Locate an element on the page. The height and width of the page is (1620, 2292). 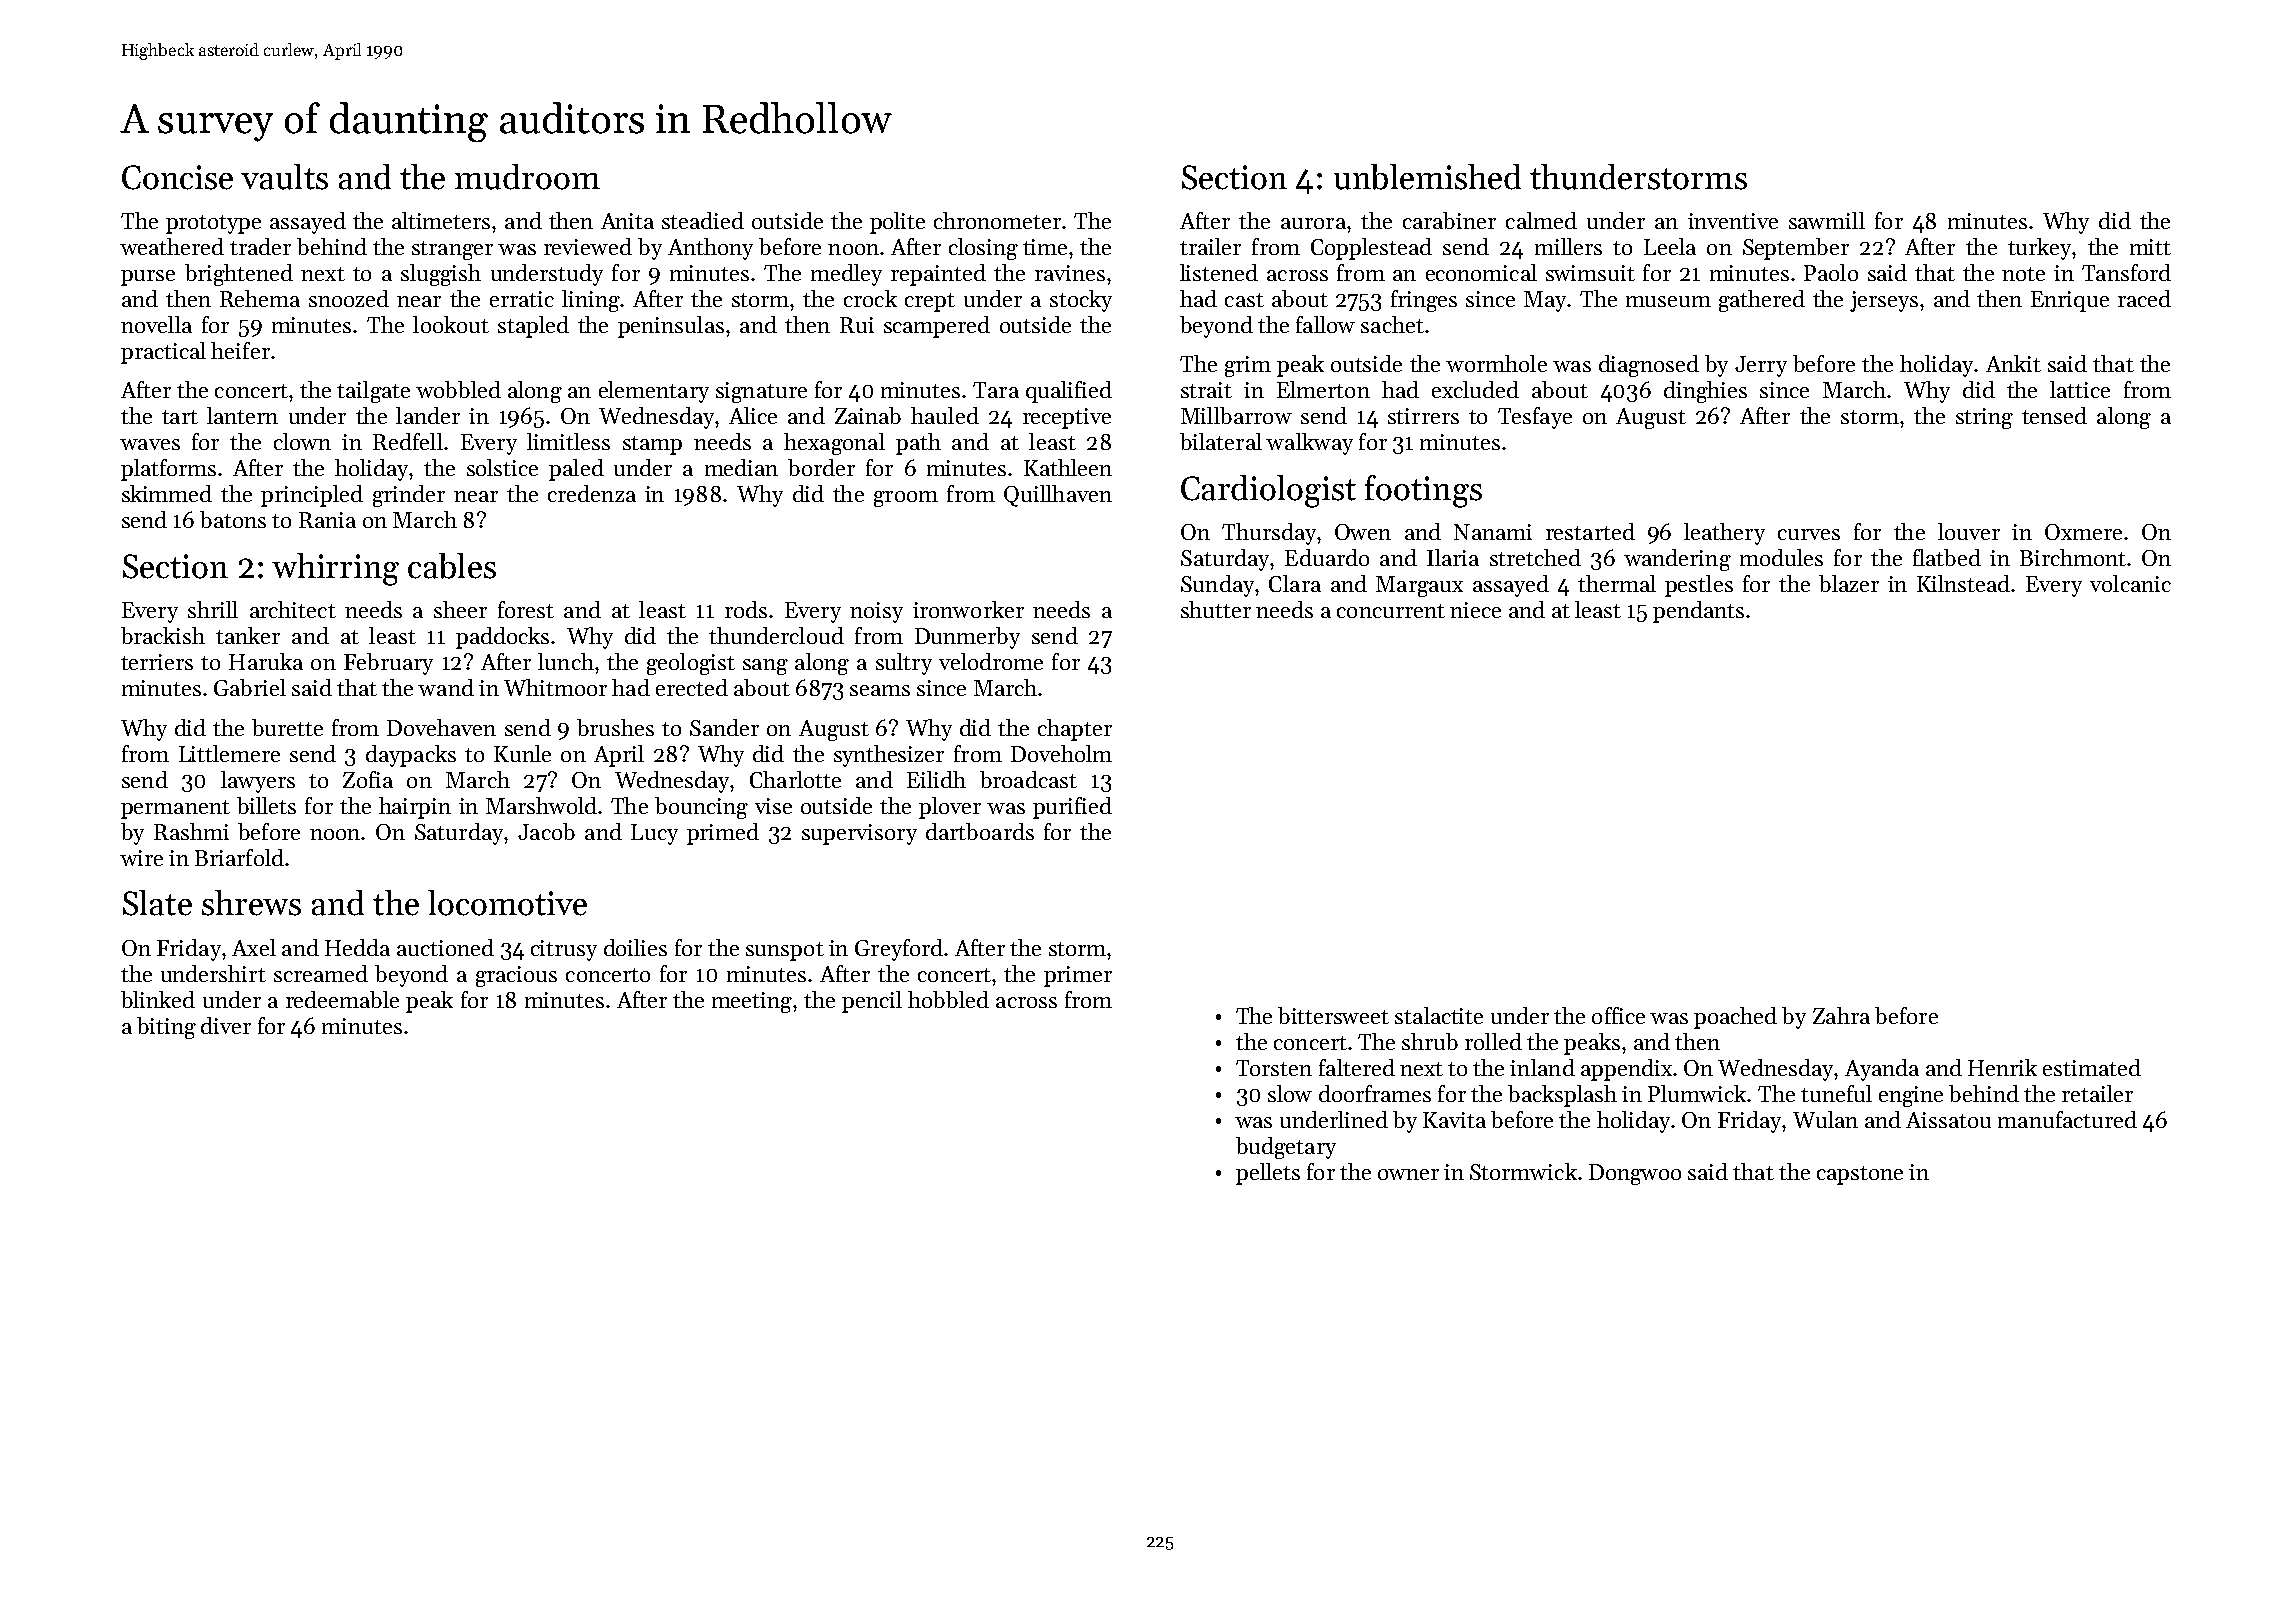
mudroom is located at coordinates (527, 177).
